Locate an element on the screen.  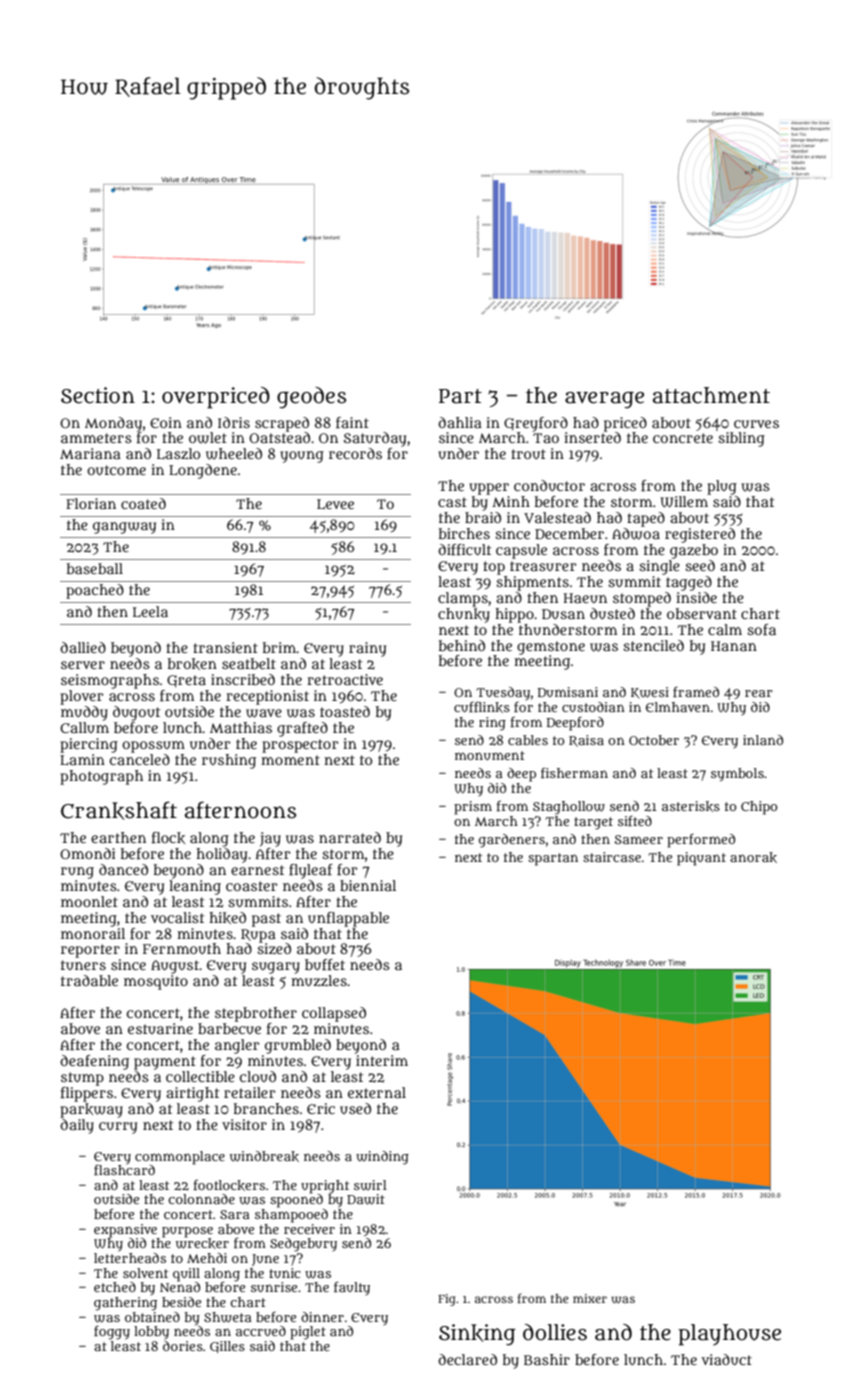
cast is located at coordinates (452, 502).
